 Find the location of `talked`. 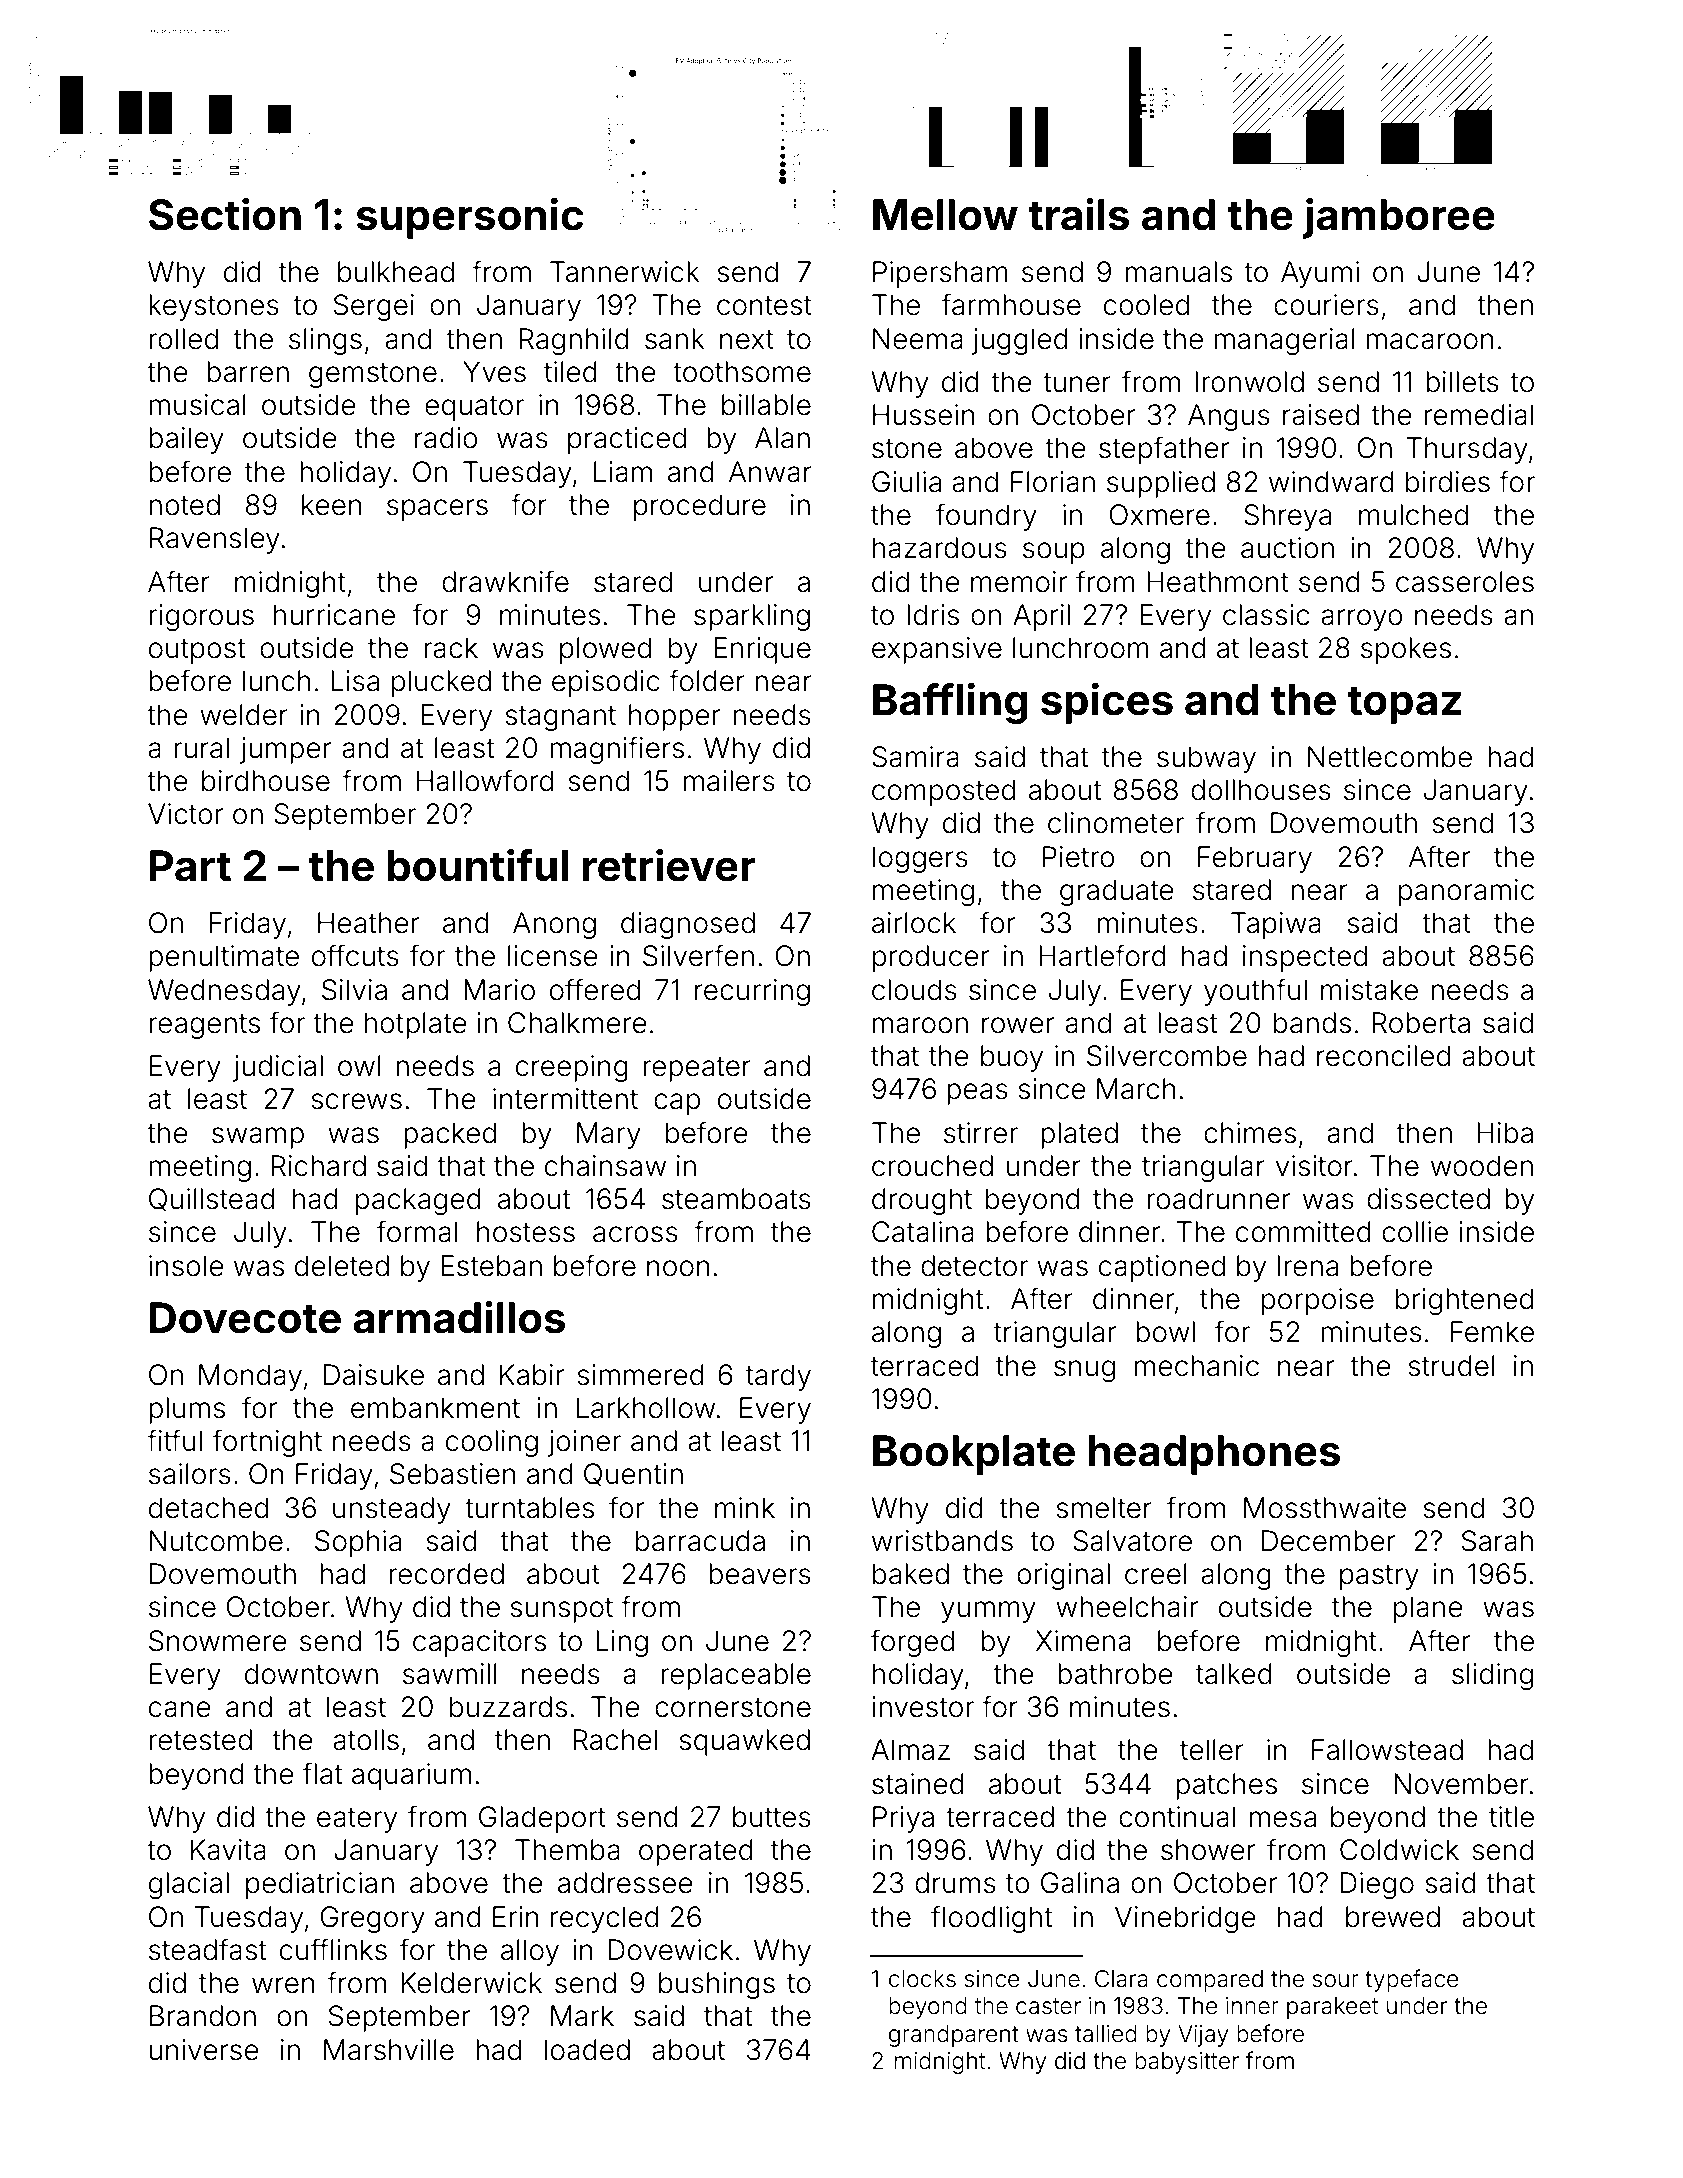

talked is located at coordinates (1234, 1674).
